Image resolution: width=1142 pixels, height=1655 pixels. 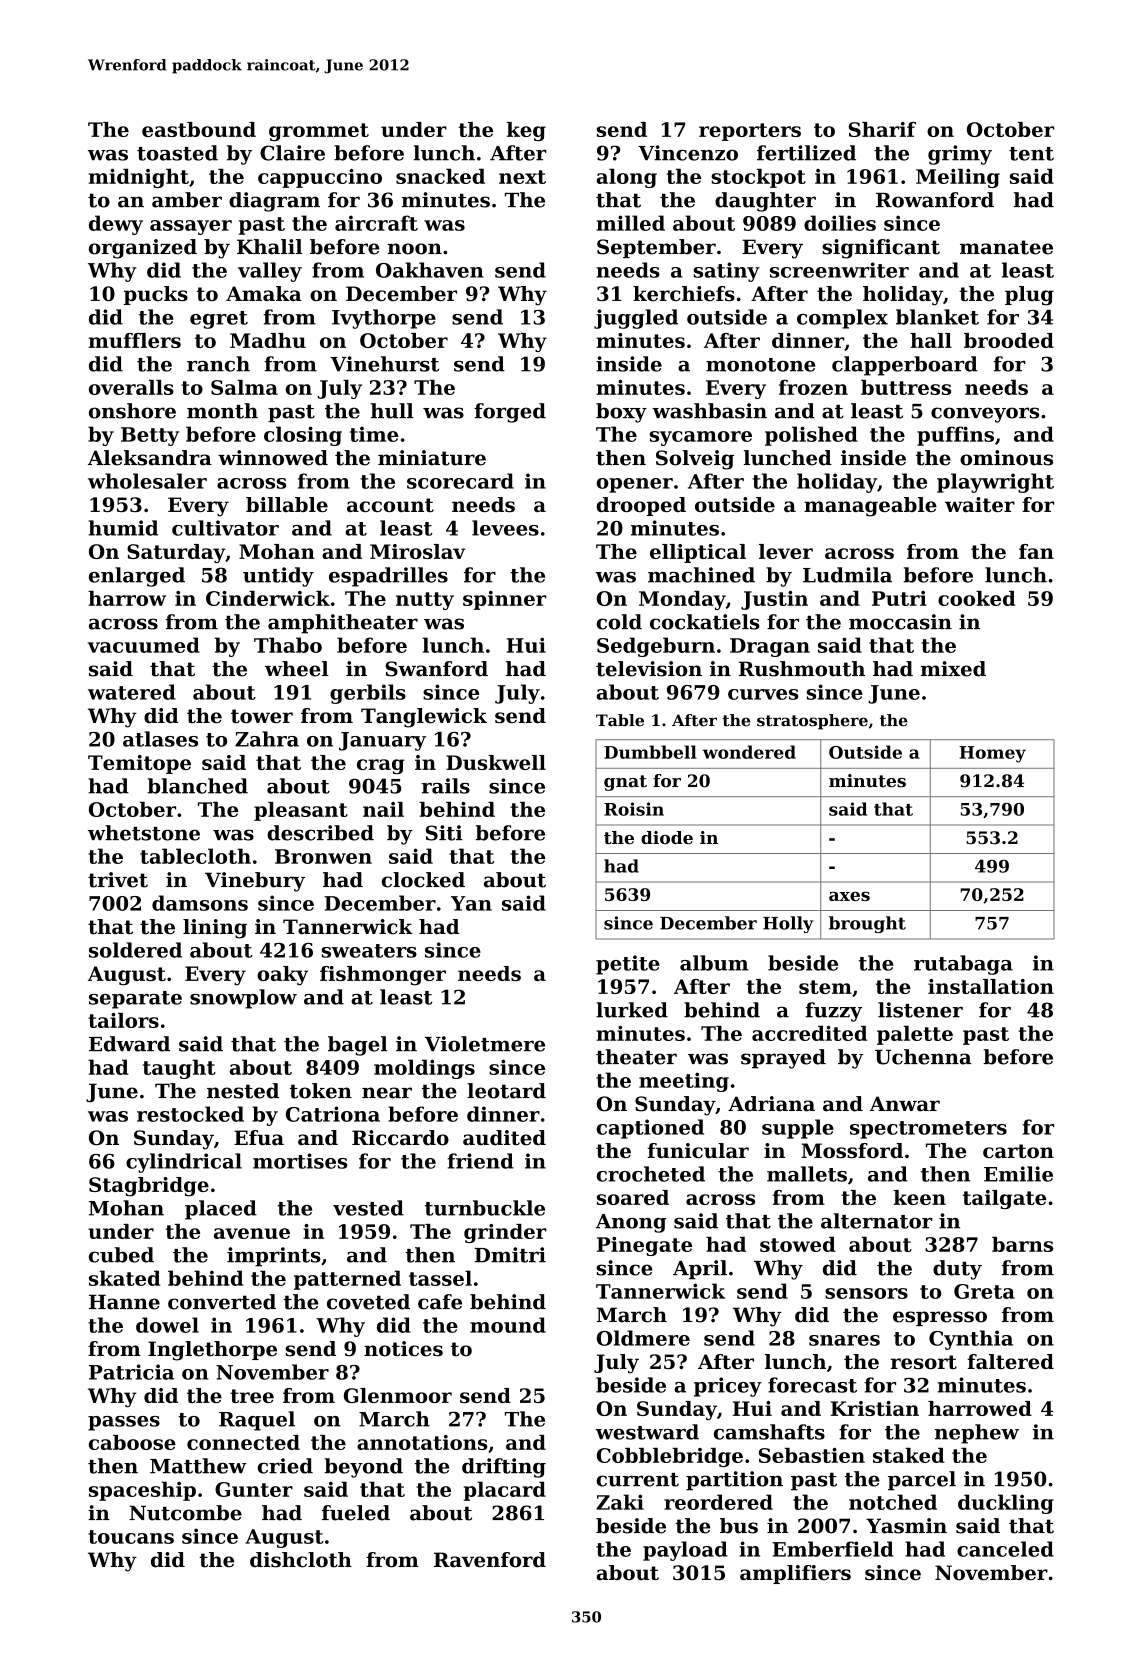 What do you see at coordinates (628, 965) in the screenshot?
I see `petite` at bounding box center [628, 965].
